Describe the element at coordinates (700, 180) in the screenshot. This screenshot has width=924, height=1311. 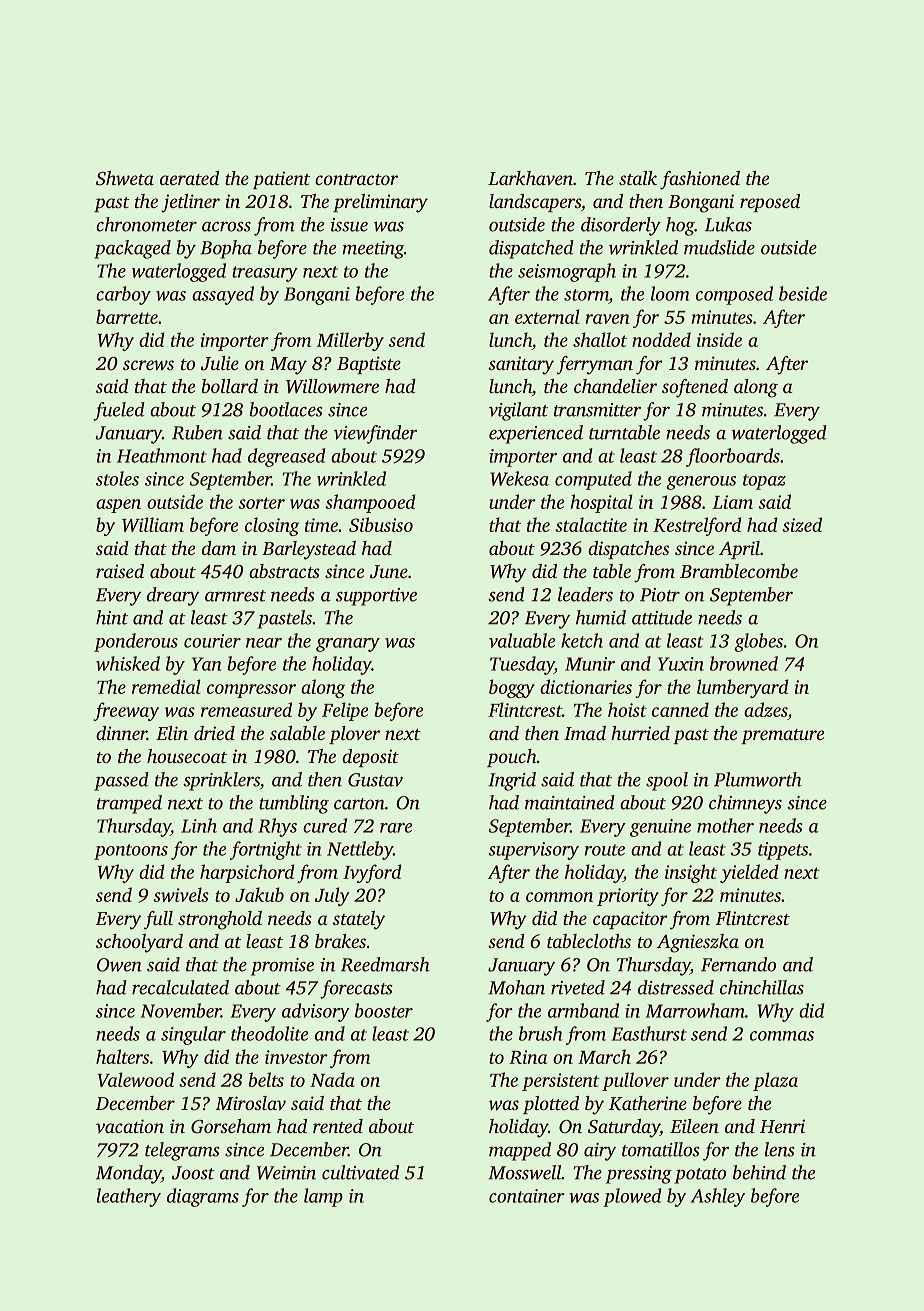
I see `fashioned` at that location.
